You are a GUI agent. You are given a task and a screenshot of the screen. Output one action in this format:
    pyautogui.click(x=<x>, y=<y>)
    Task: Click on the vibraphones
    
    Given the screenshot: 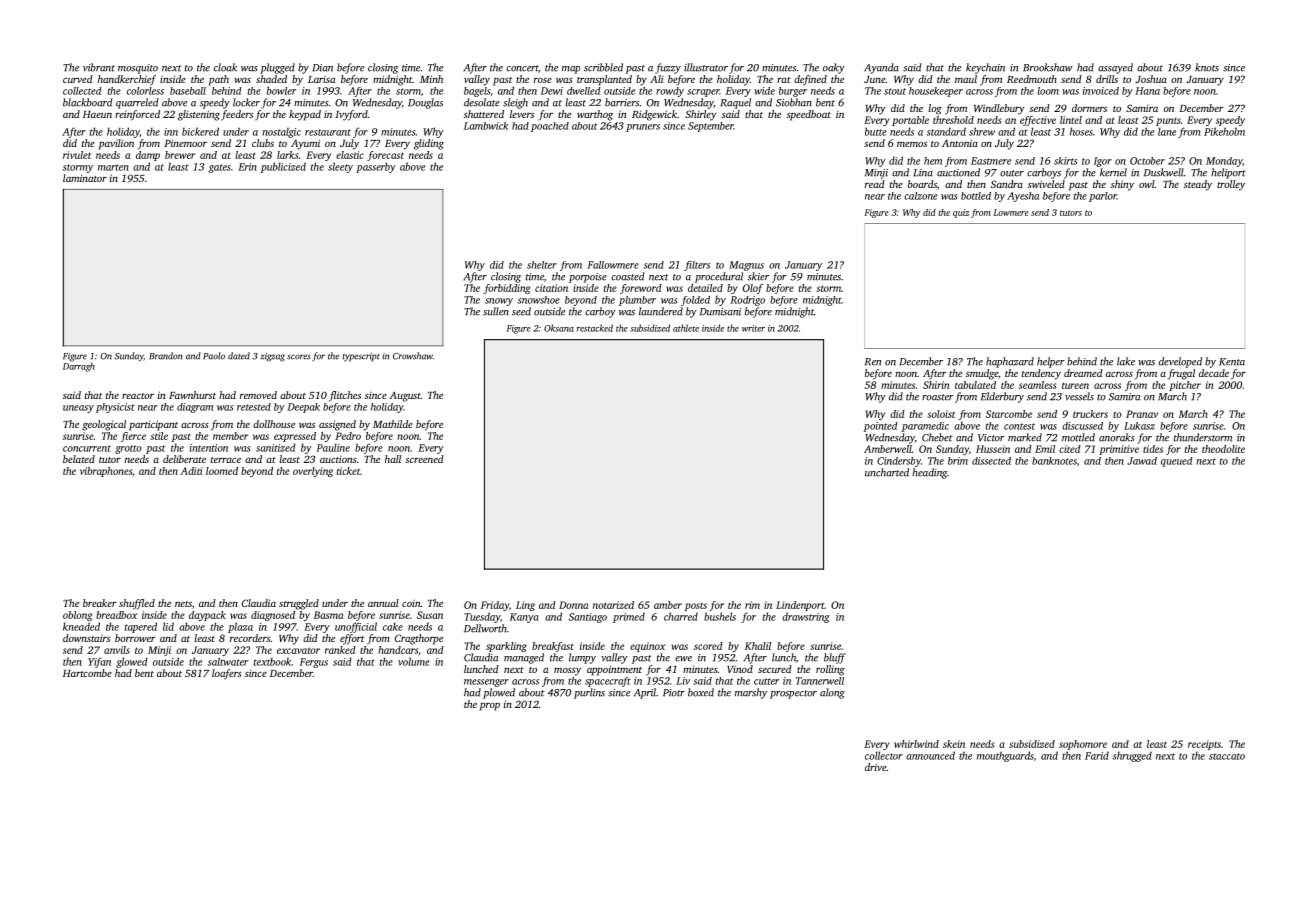 What is the action you would take?
    pyautogui.click(x=106, y=472)
